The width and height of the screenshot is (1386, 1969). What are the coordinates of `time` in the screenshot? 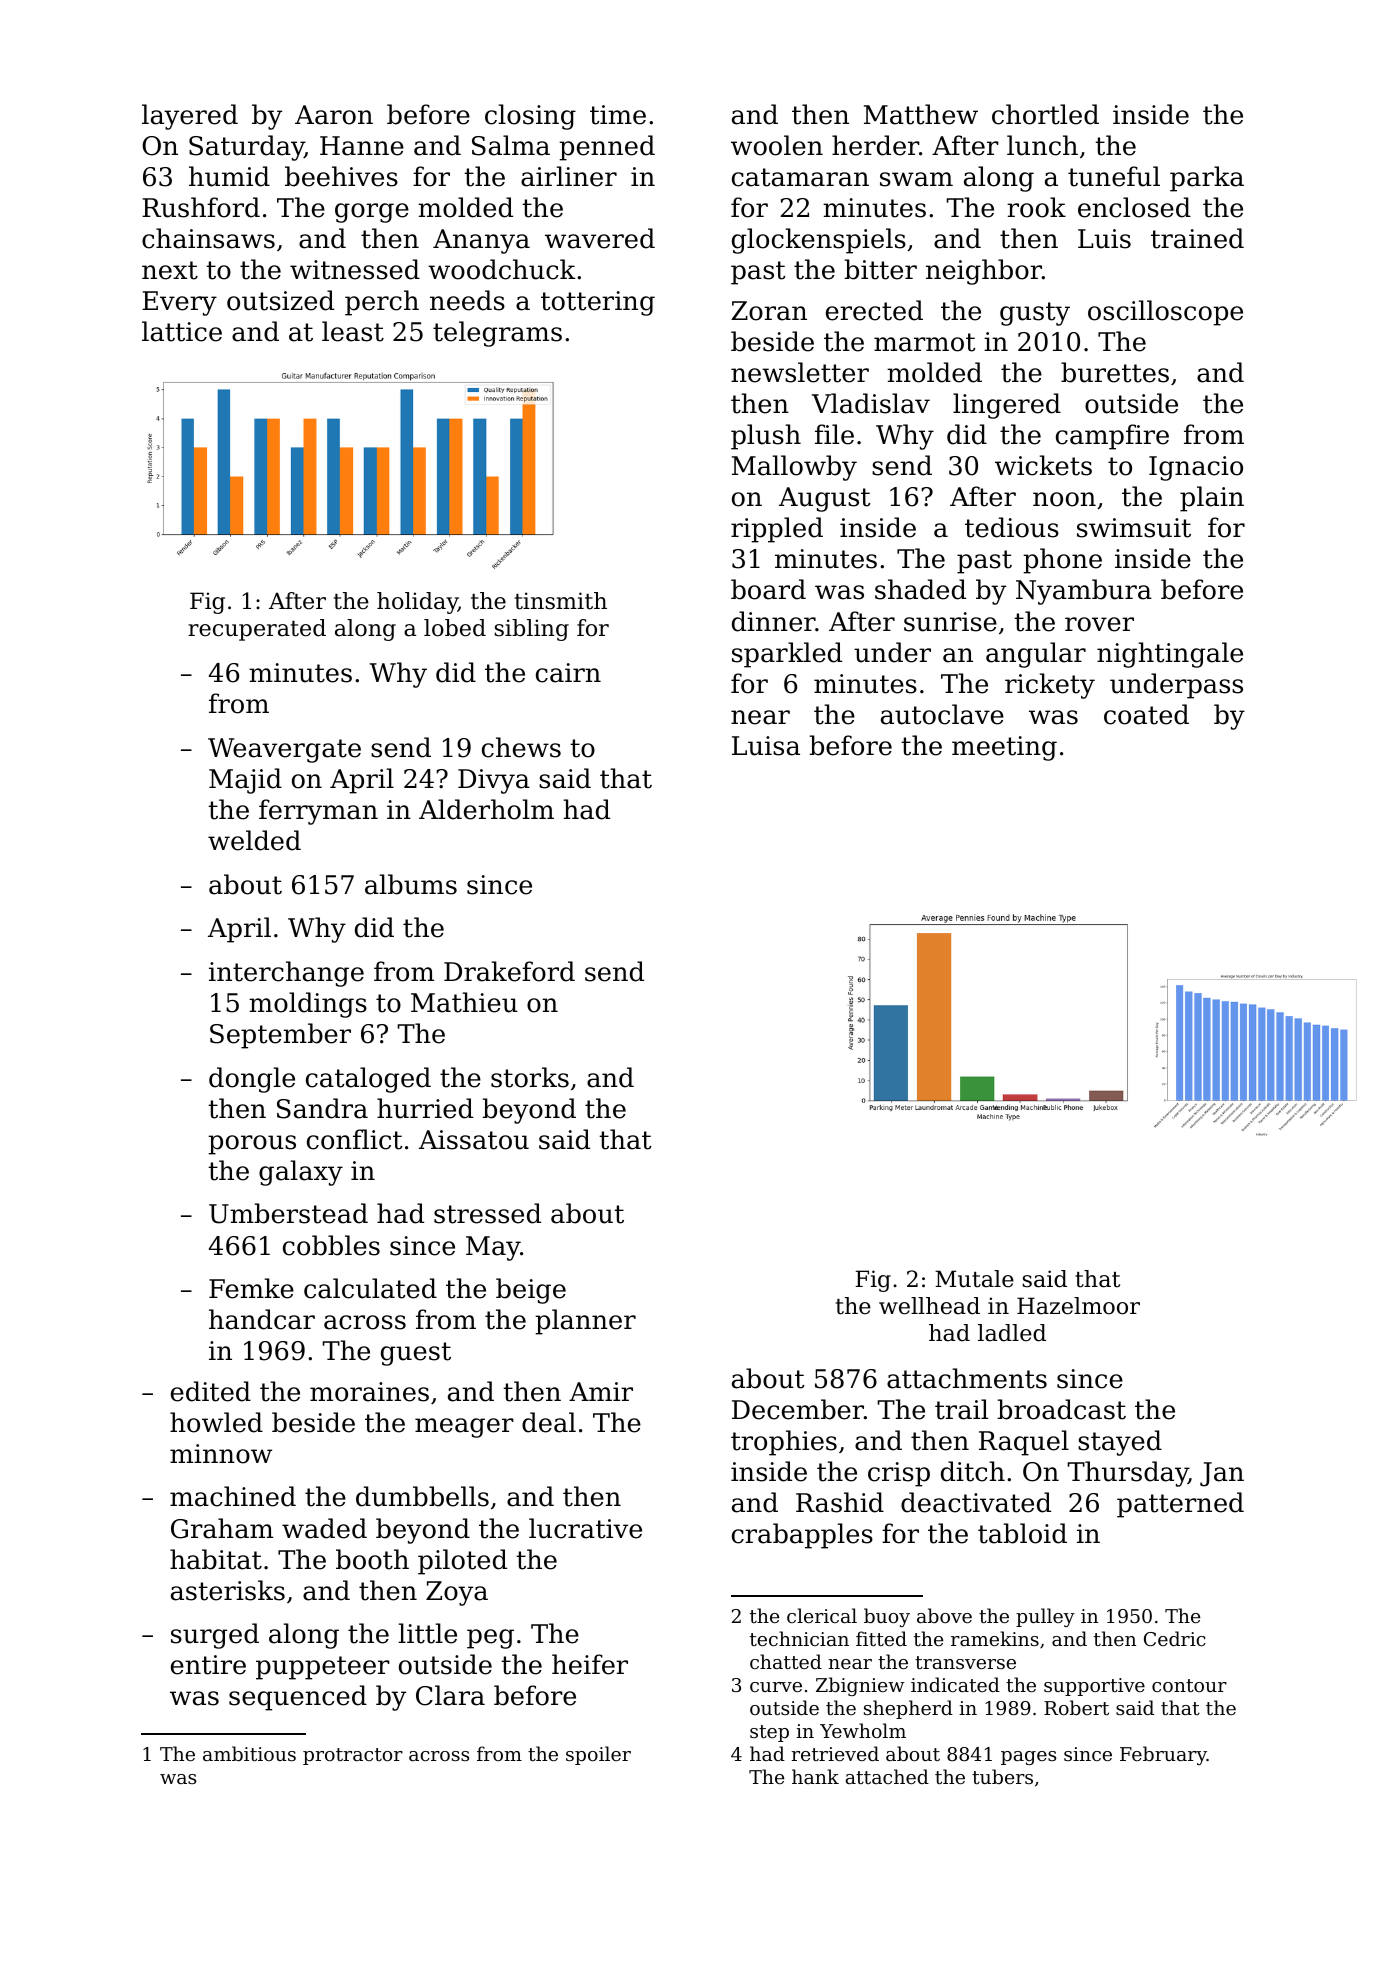 It's located at (618, 115).
